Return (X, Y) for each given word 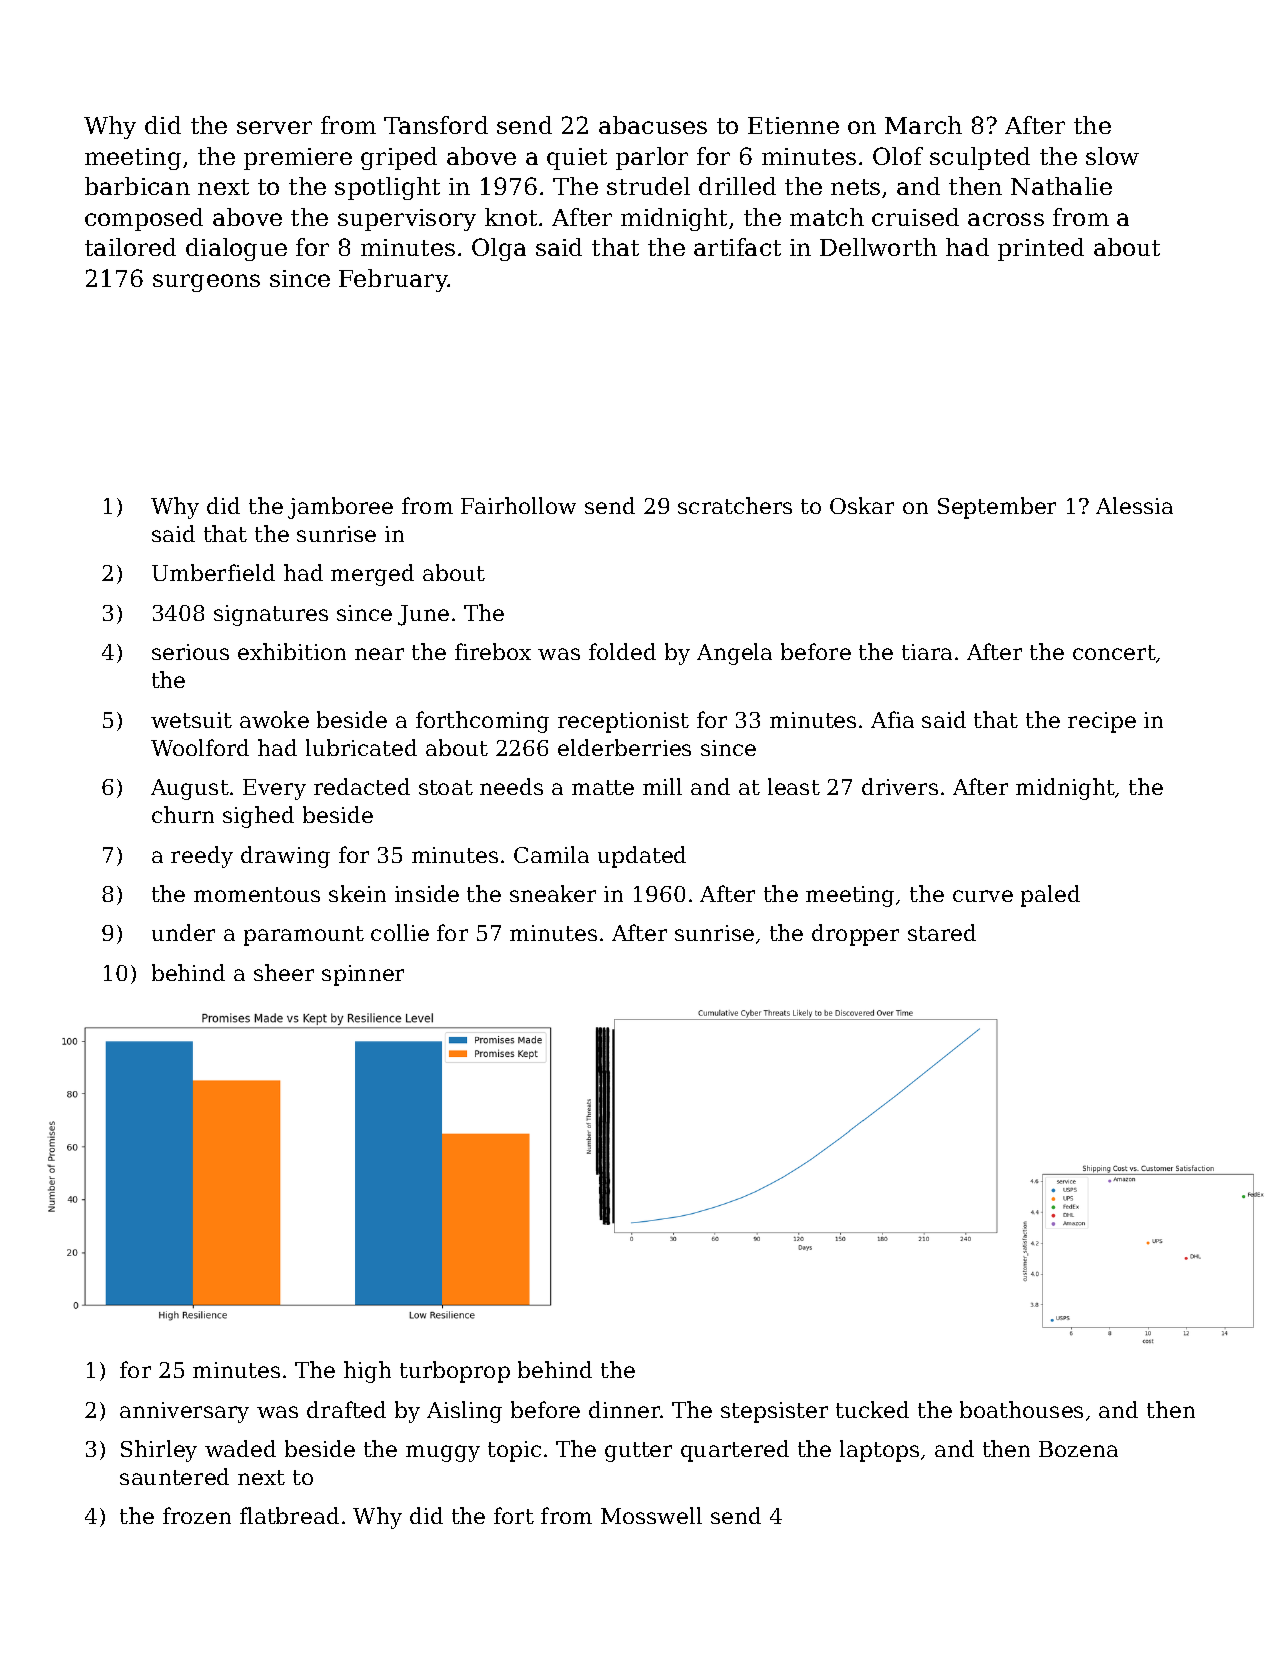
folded (622, 651)
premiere (298, 159)
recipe (1102, 722)
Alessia (1134, 505)
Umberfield (213, 572)
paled (1050, 896)
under (183, 932)
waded (240, 1448)
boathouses (1021, 1409)
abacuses (653, 125)
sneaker (553, 893)
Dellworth (878, 247)
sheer (284, 972)
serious (190, 652)
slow (1112, 156)
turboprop (455, 1372)
